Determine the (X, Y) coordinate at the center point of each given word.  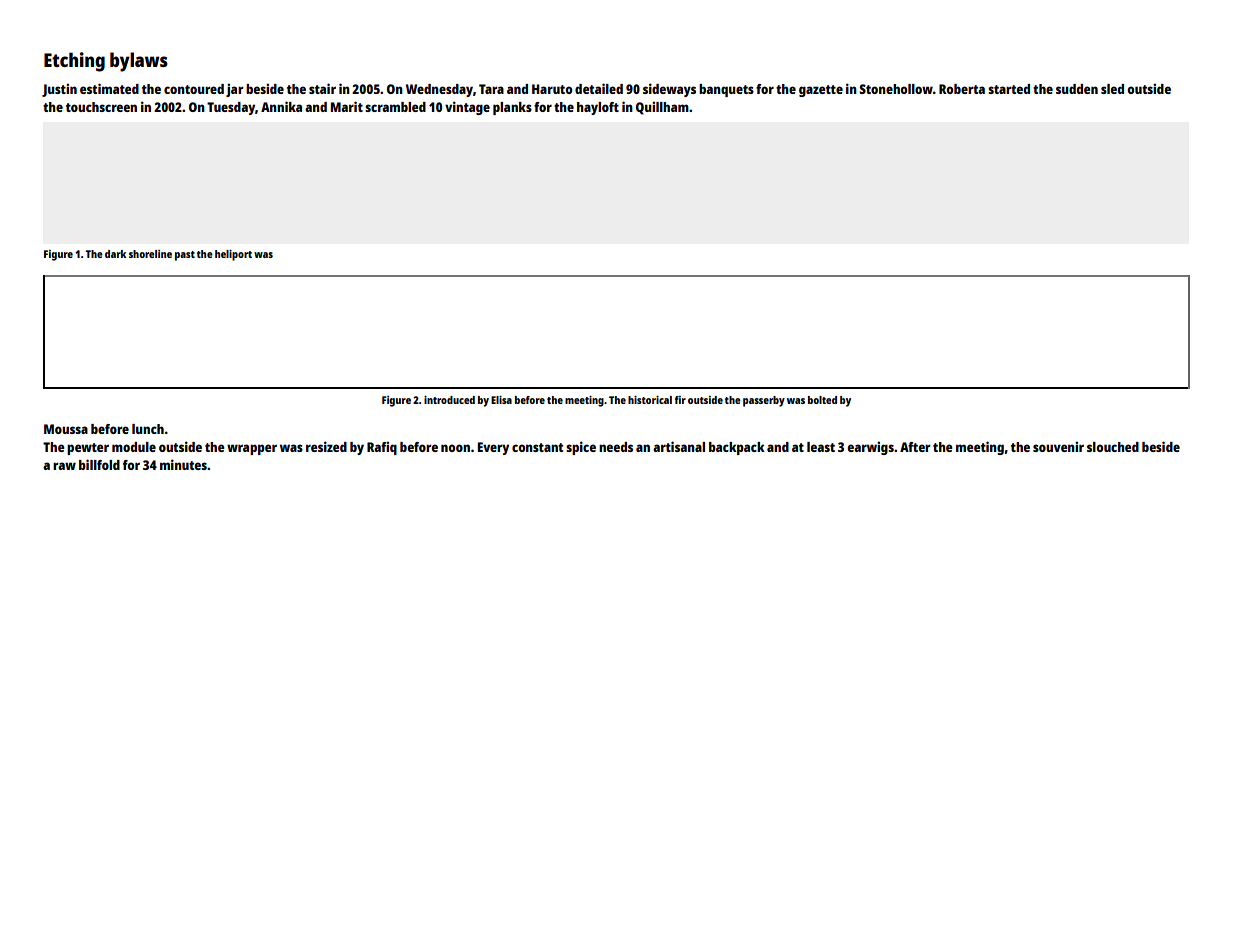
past (185, 256)
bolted (822, 400)
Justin (59, 90)
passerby (764, 401)
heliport (233, 255)
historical (650, 400)
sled (1112, 89)
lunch (148, 429)
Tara (491, 89)
